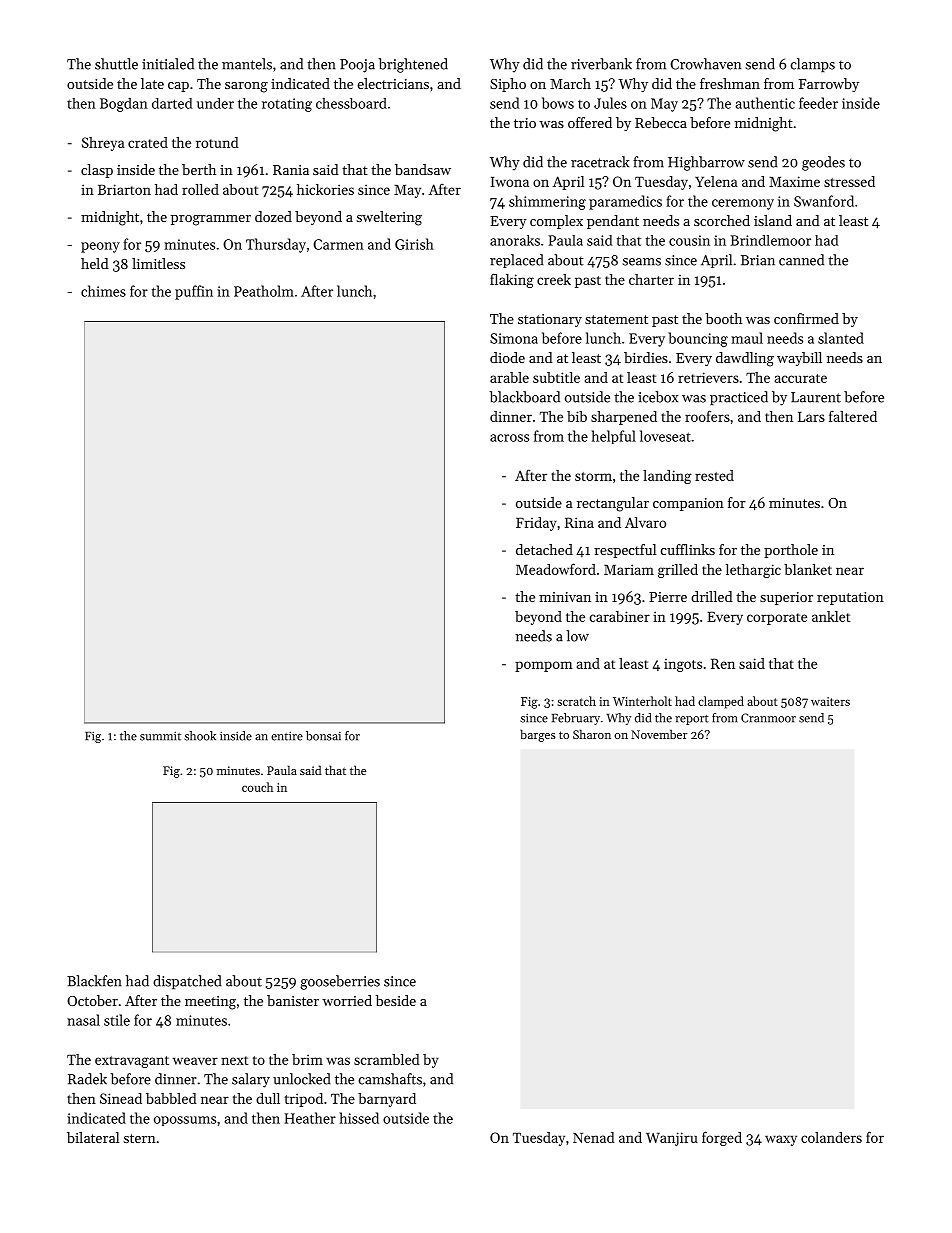 Image resolution: width=952 pixels, height=1233 pixels. I want to click on scrambled, so click(387, 1059).
